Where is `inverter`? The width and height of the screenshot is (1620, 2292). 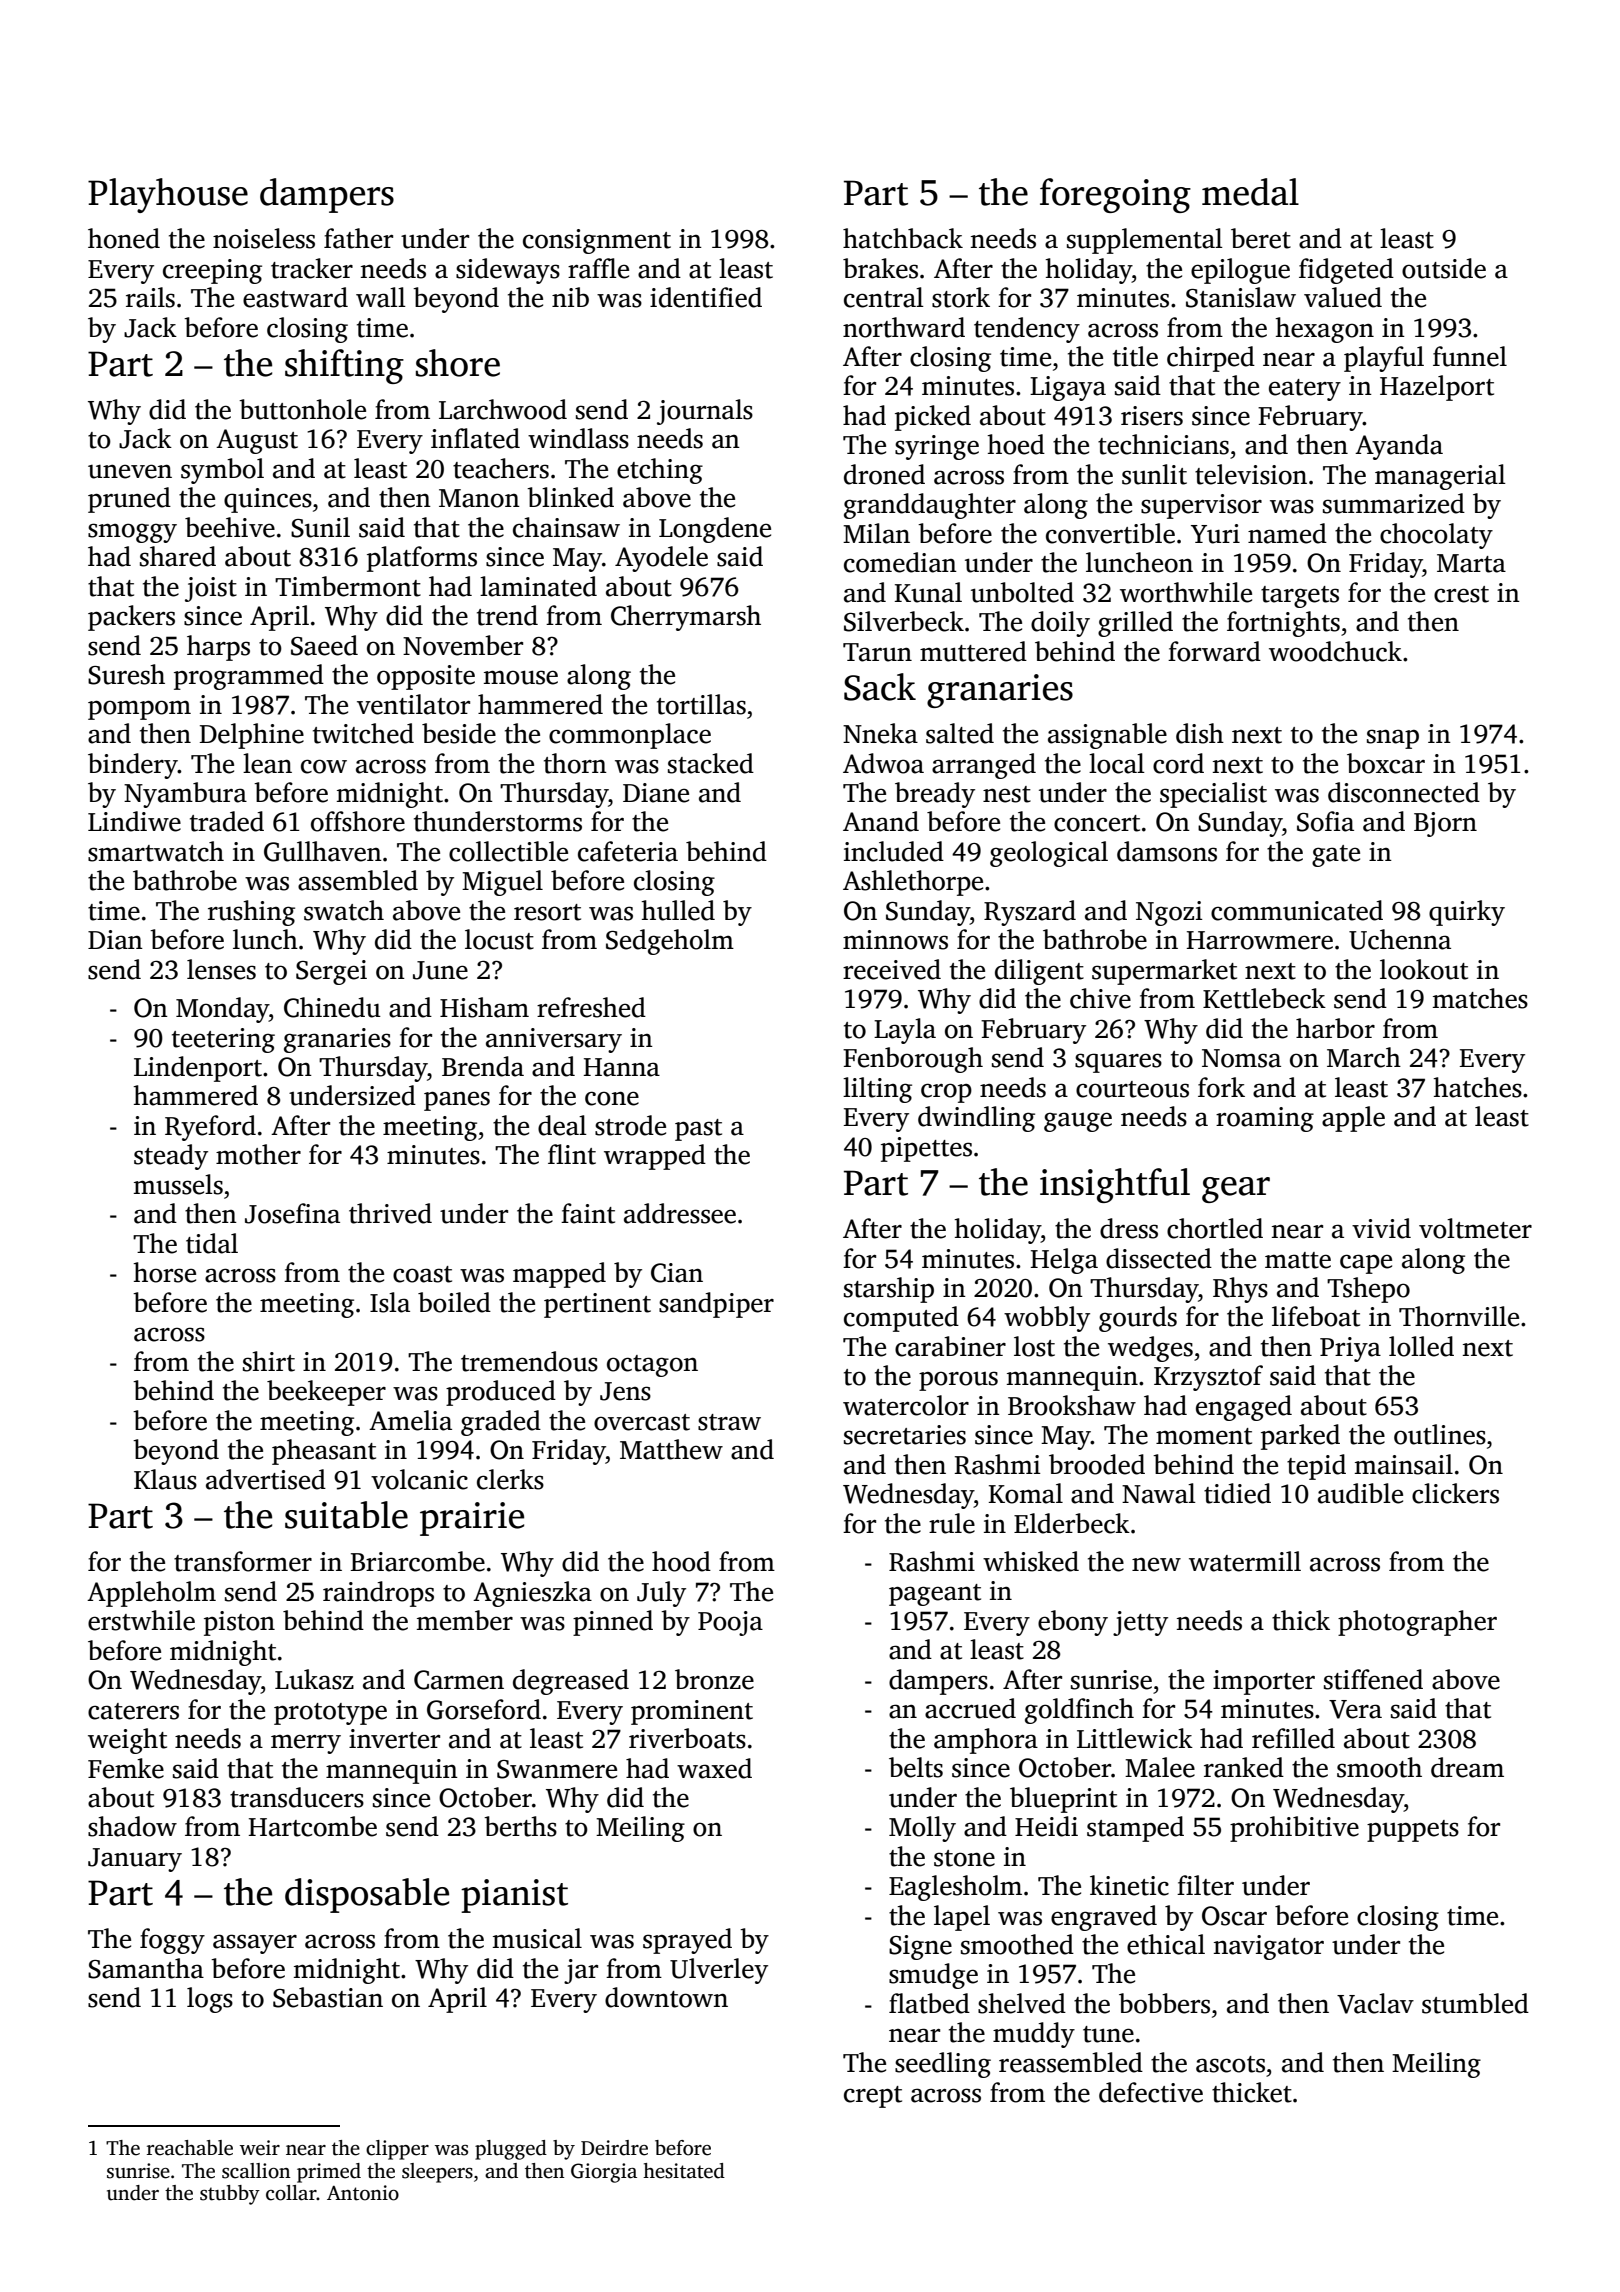 inverter is located at coordinates (394, 1739).
